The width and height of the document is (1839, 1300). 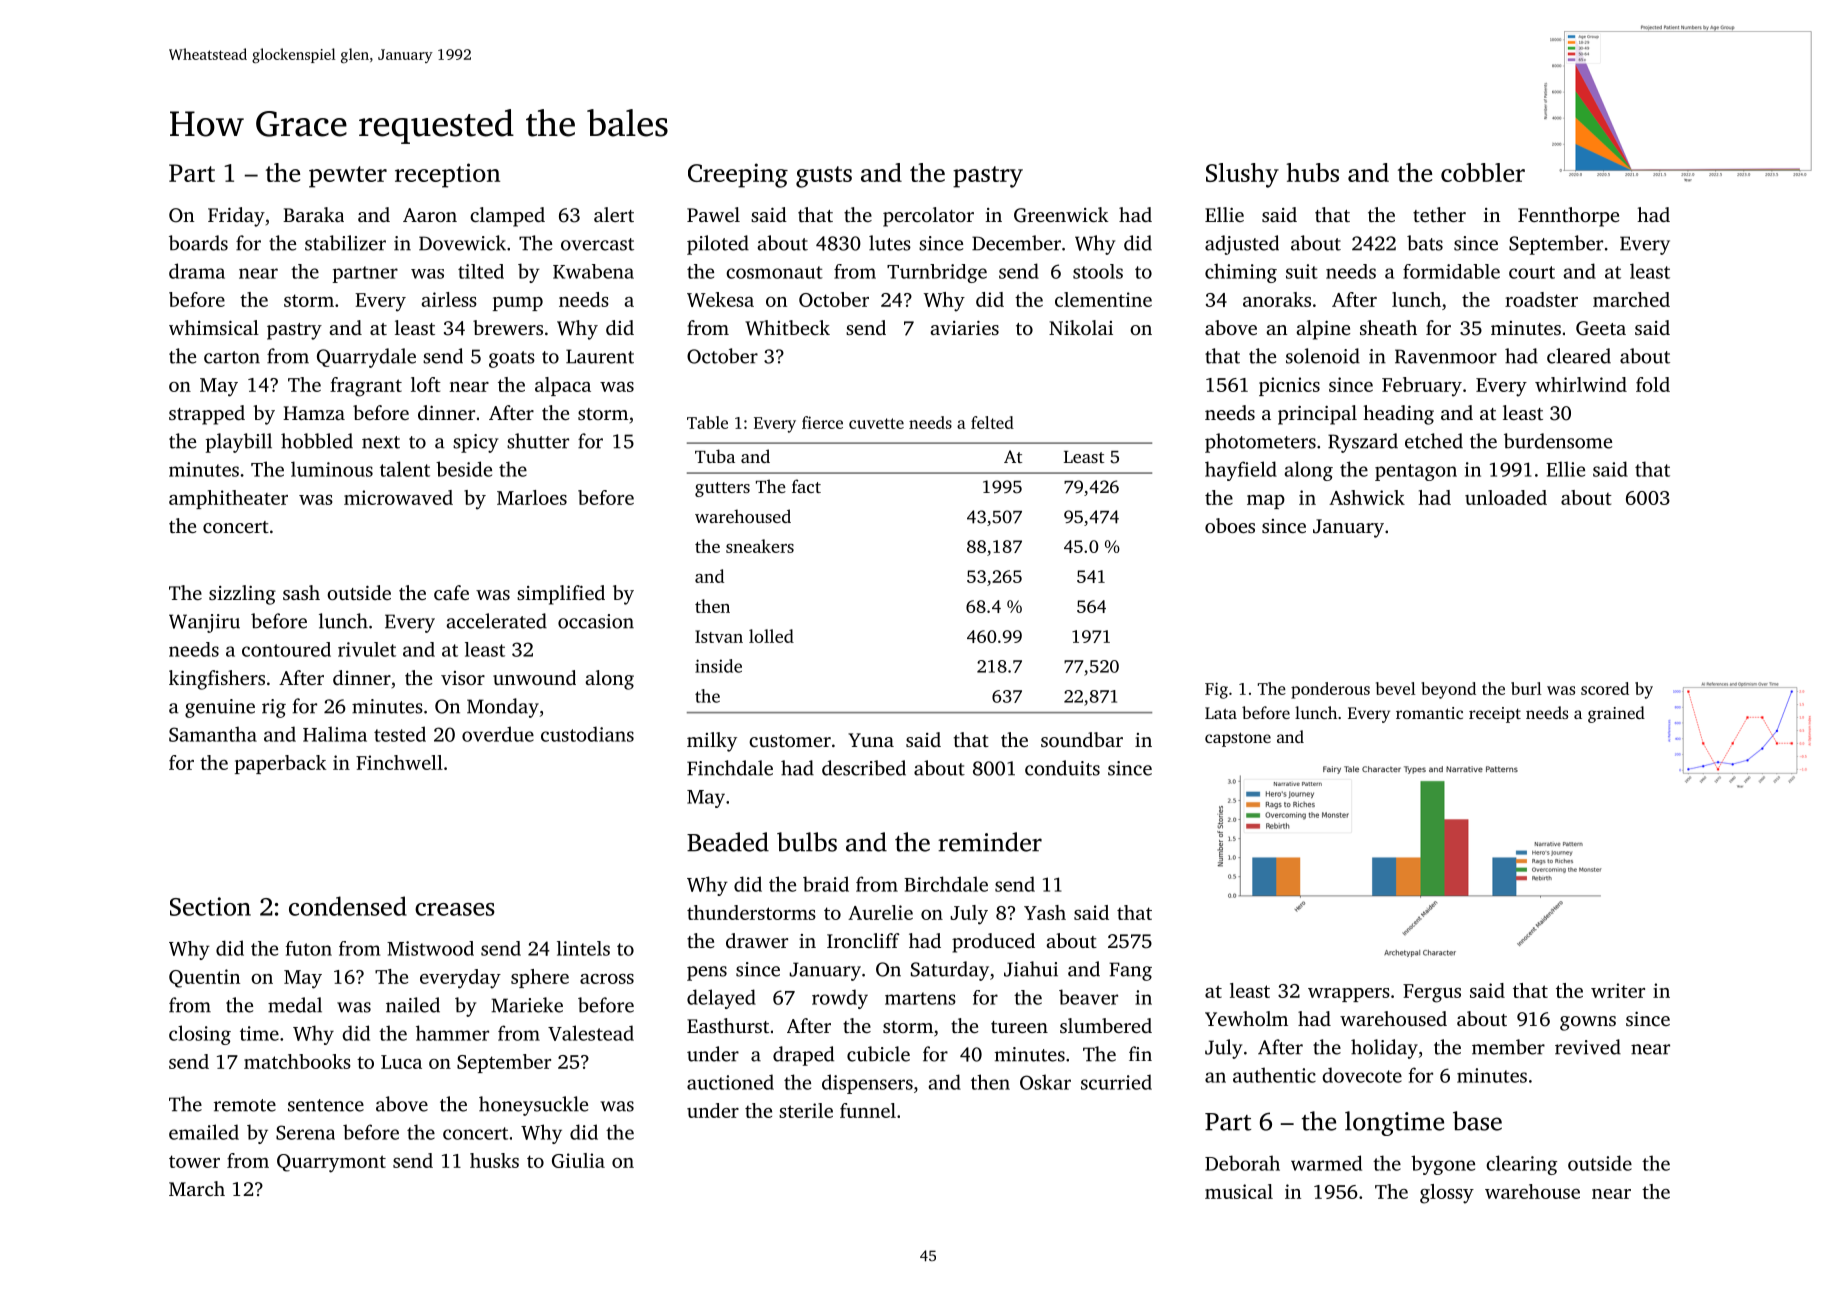 I want to click on burdensome, so click(x=1558, y=441).
